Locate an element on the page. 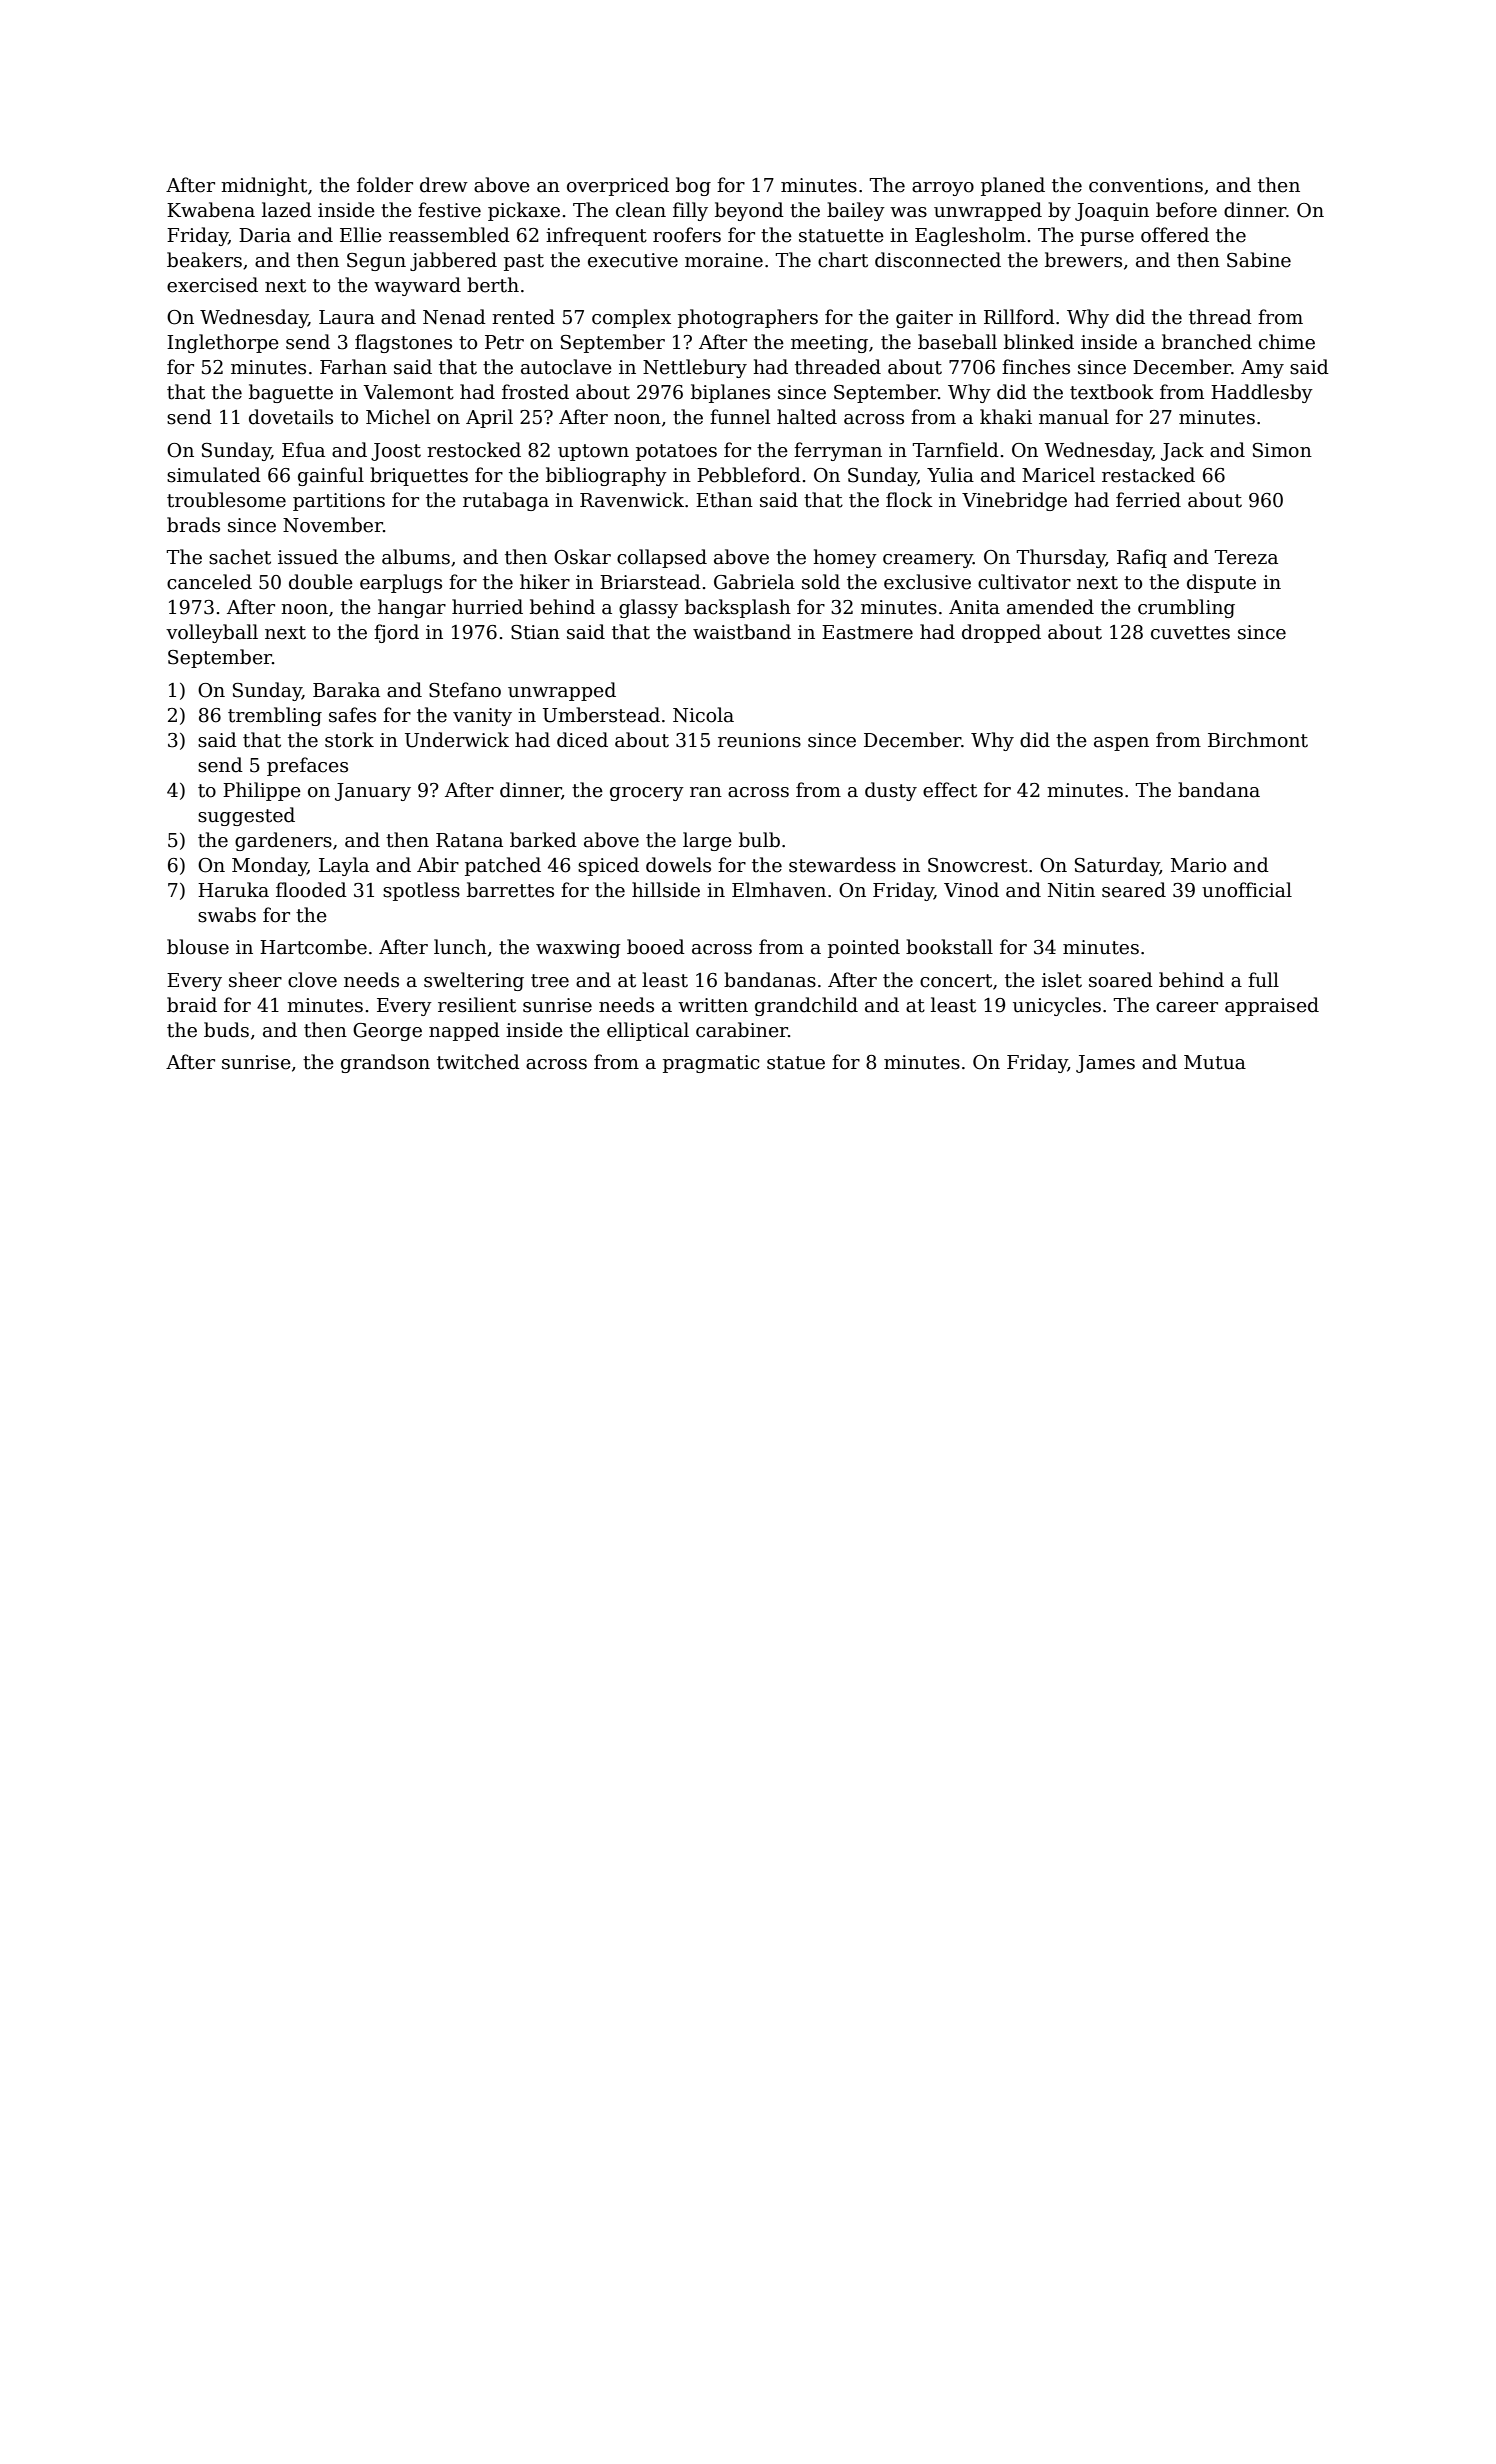 The width and height of the page is (1496, 2464). brads is located at coordinates (193, 525).
